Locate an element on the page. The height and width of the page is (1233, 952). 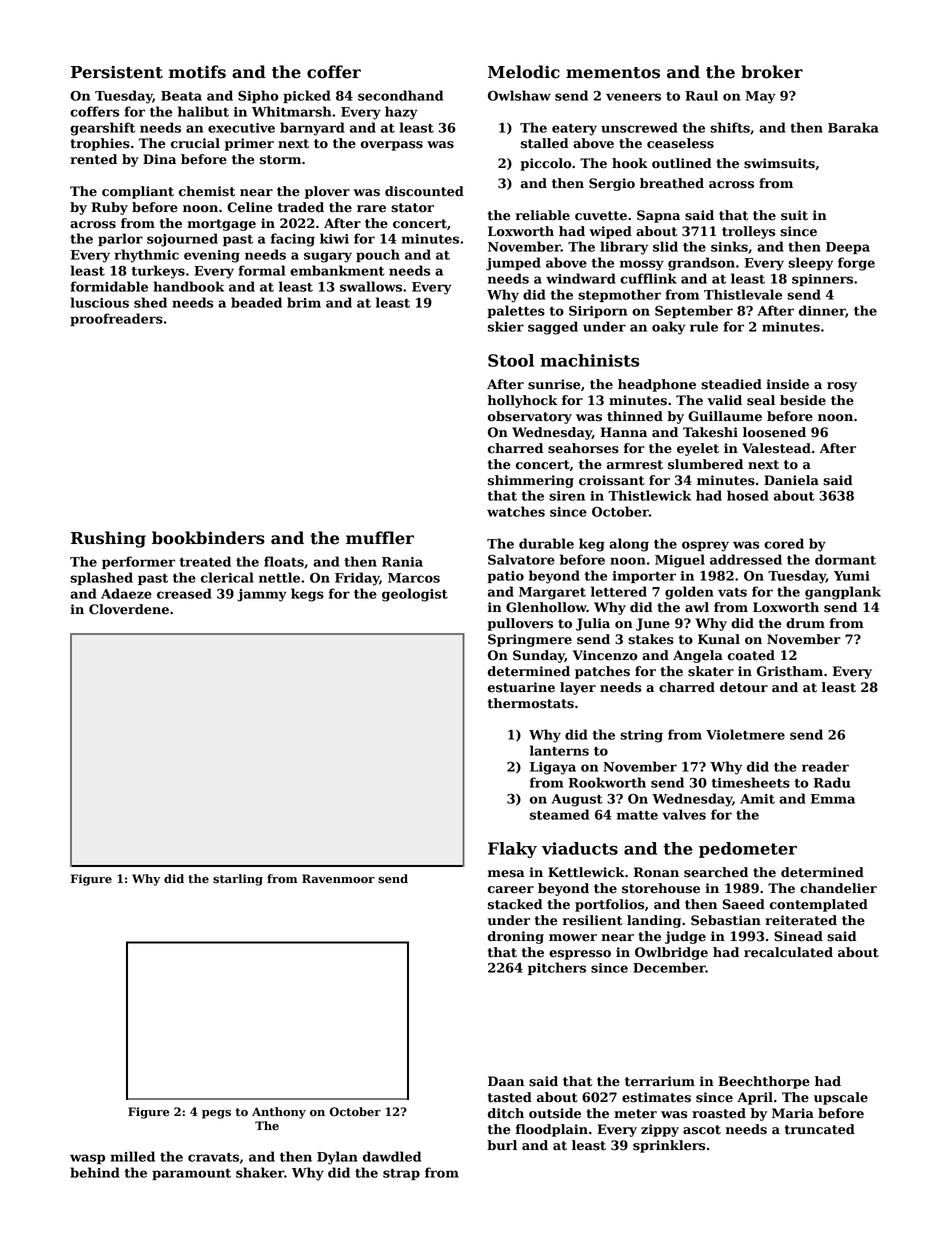
creased is located at coordinates (184, 593).
